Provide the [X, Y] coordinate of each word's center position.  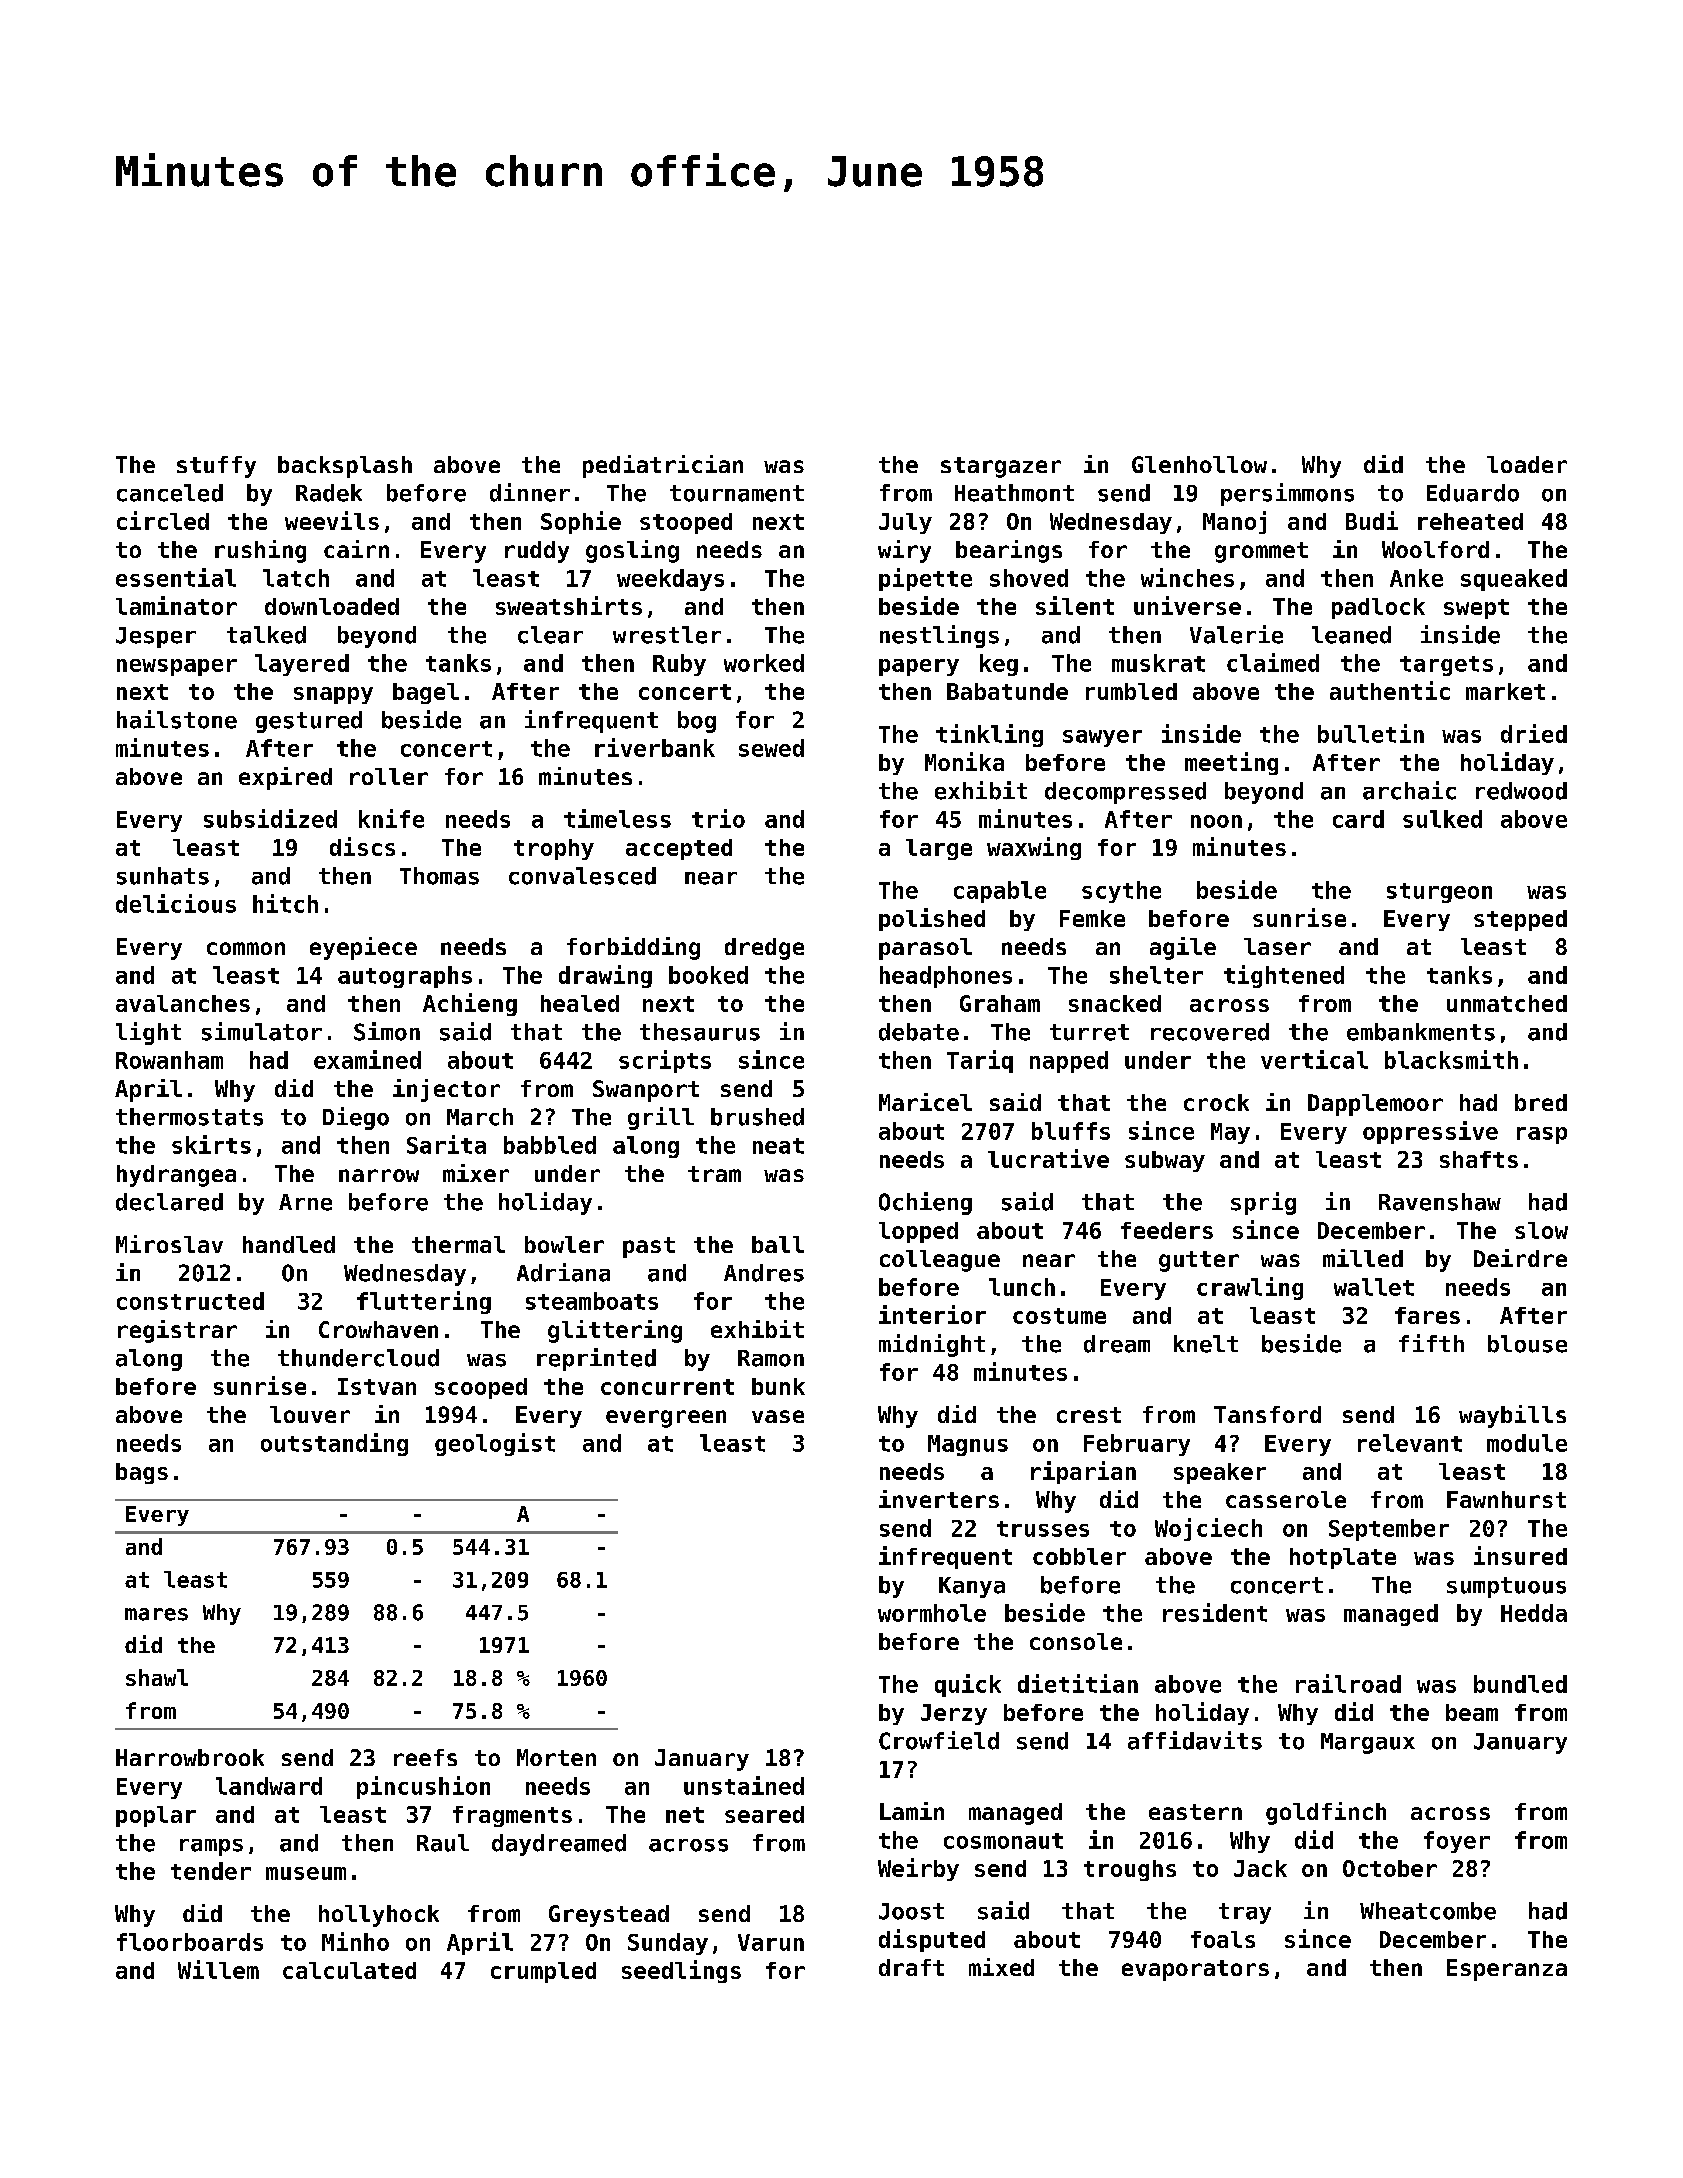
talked [266, 635]
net [685, 1815]
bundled [1520, 1684]
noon [1216, 821]
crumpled [543, 1972]
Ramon [771, 1358]
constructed [190, 1301]
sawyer [1102, 738]
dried [1534, 733]
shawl [157, 1677]
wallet [1374, 1287]
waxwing [1034, 848]
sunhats [163, 876]
